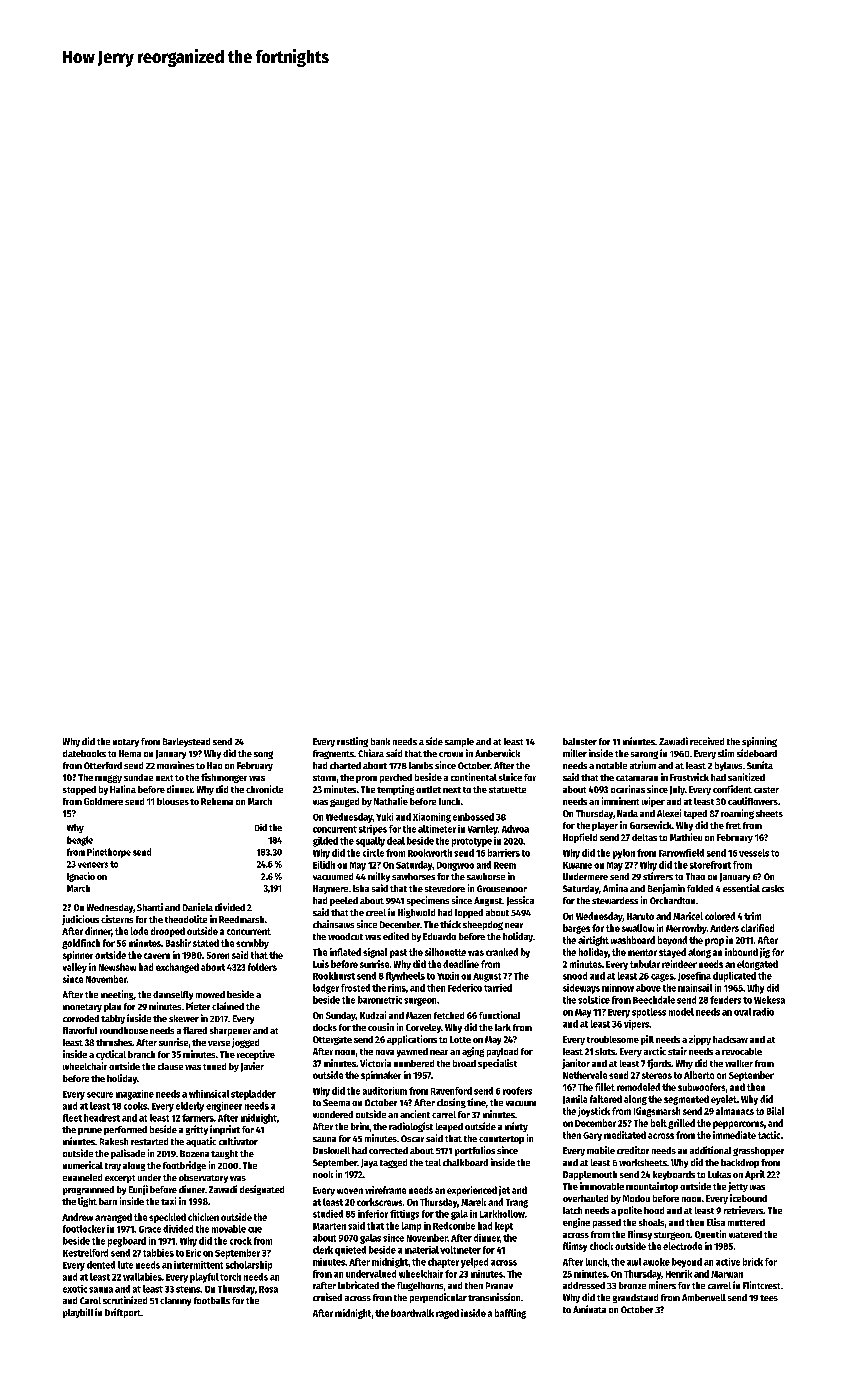 The height and width of the screenshot is (1400, 849). What do you see at coordinates (773, 888) in the screenshot?
I see `casks` at bounding box center [773, 888].
